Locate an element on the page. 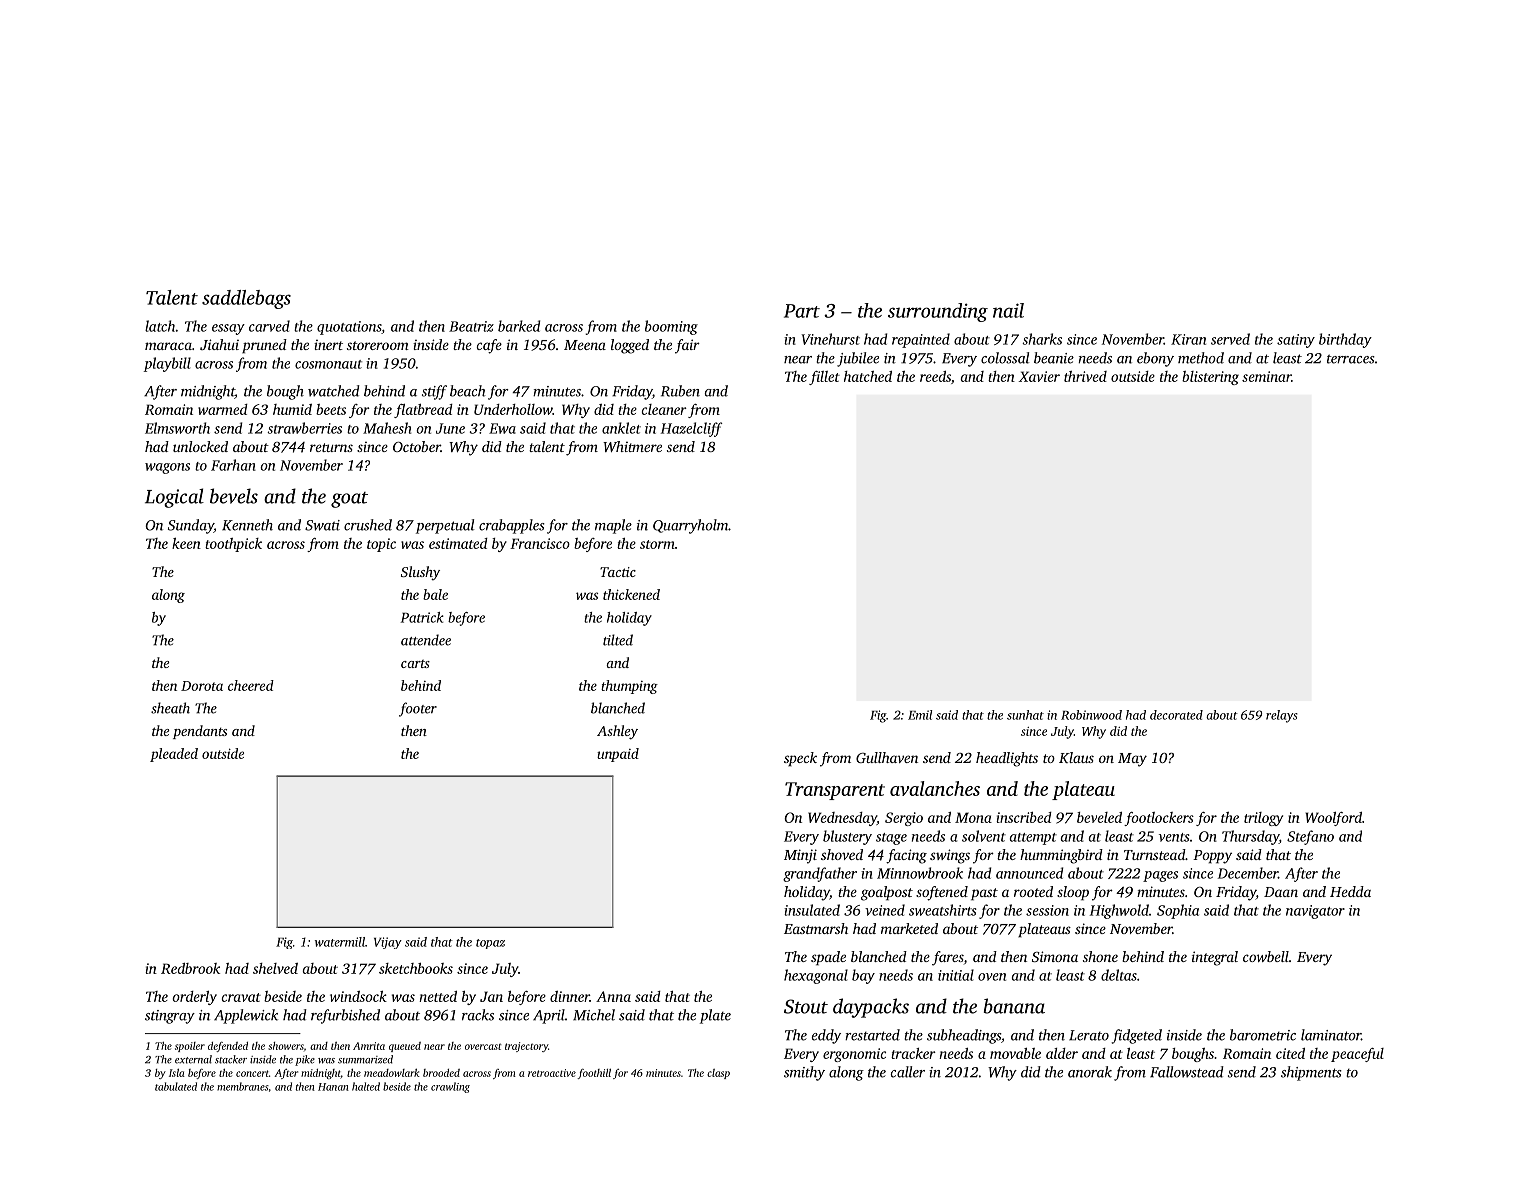 The width and height of the document is (1529, 1181). decorated is located at coordinates (1176, 715).
